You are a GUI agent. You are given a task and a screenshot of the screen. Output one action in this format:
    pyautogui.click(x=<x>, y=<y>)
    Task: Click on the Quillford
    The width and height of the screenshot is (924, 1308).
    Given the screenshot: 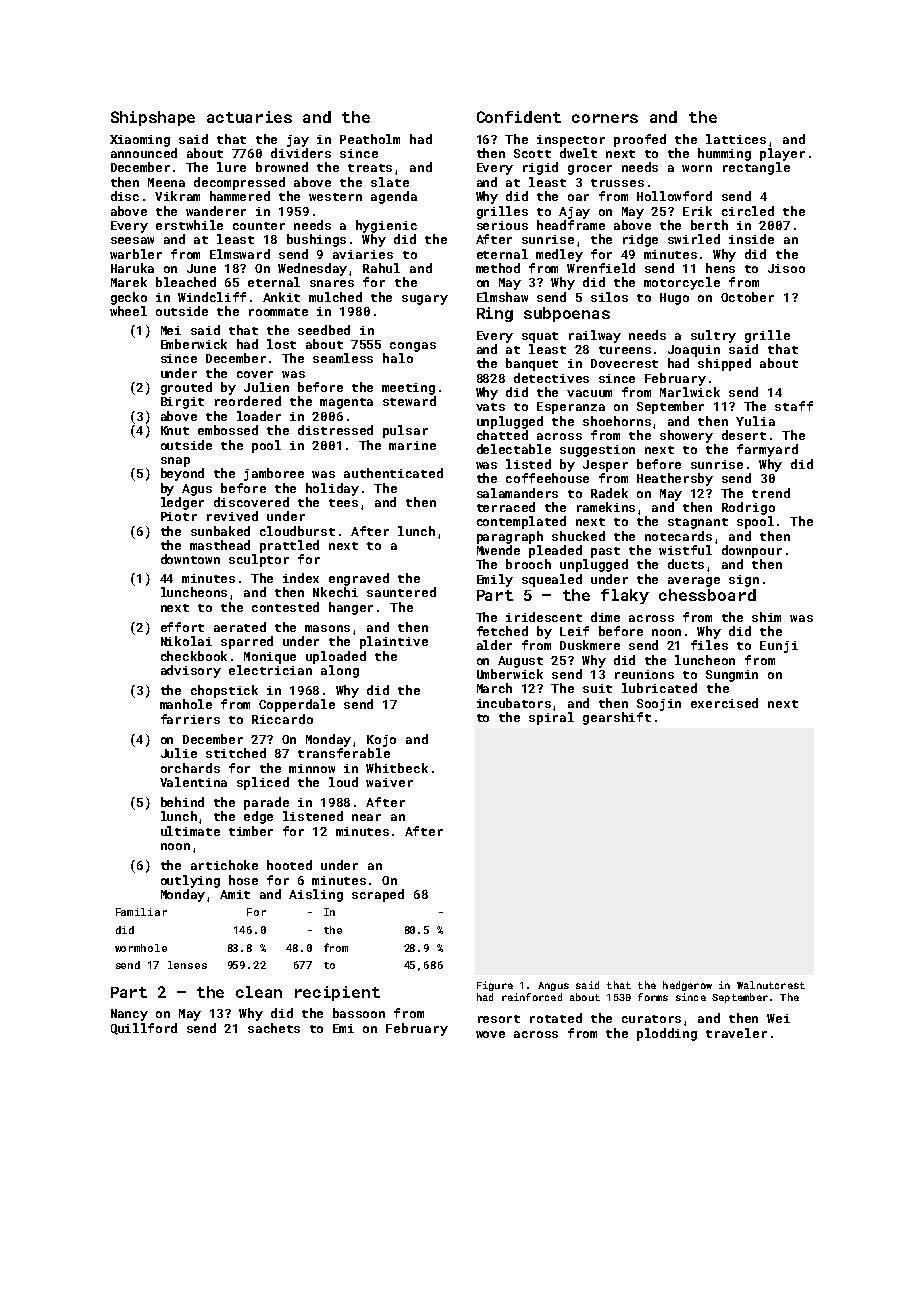 What is the action you would take?
    pyautogui.click(x=144, y=1029)
